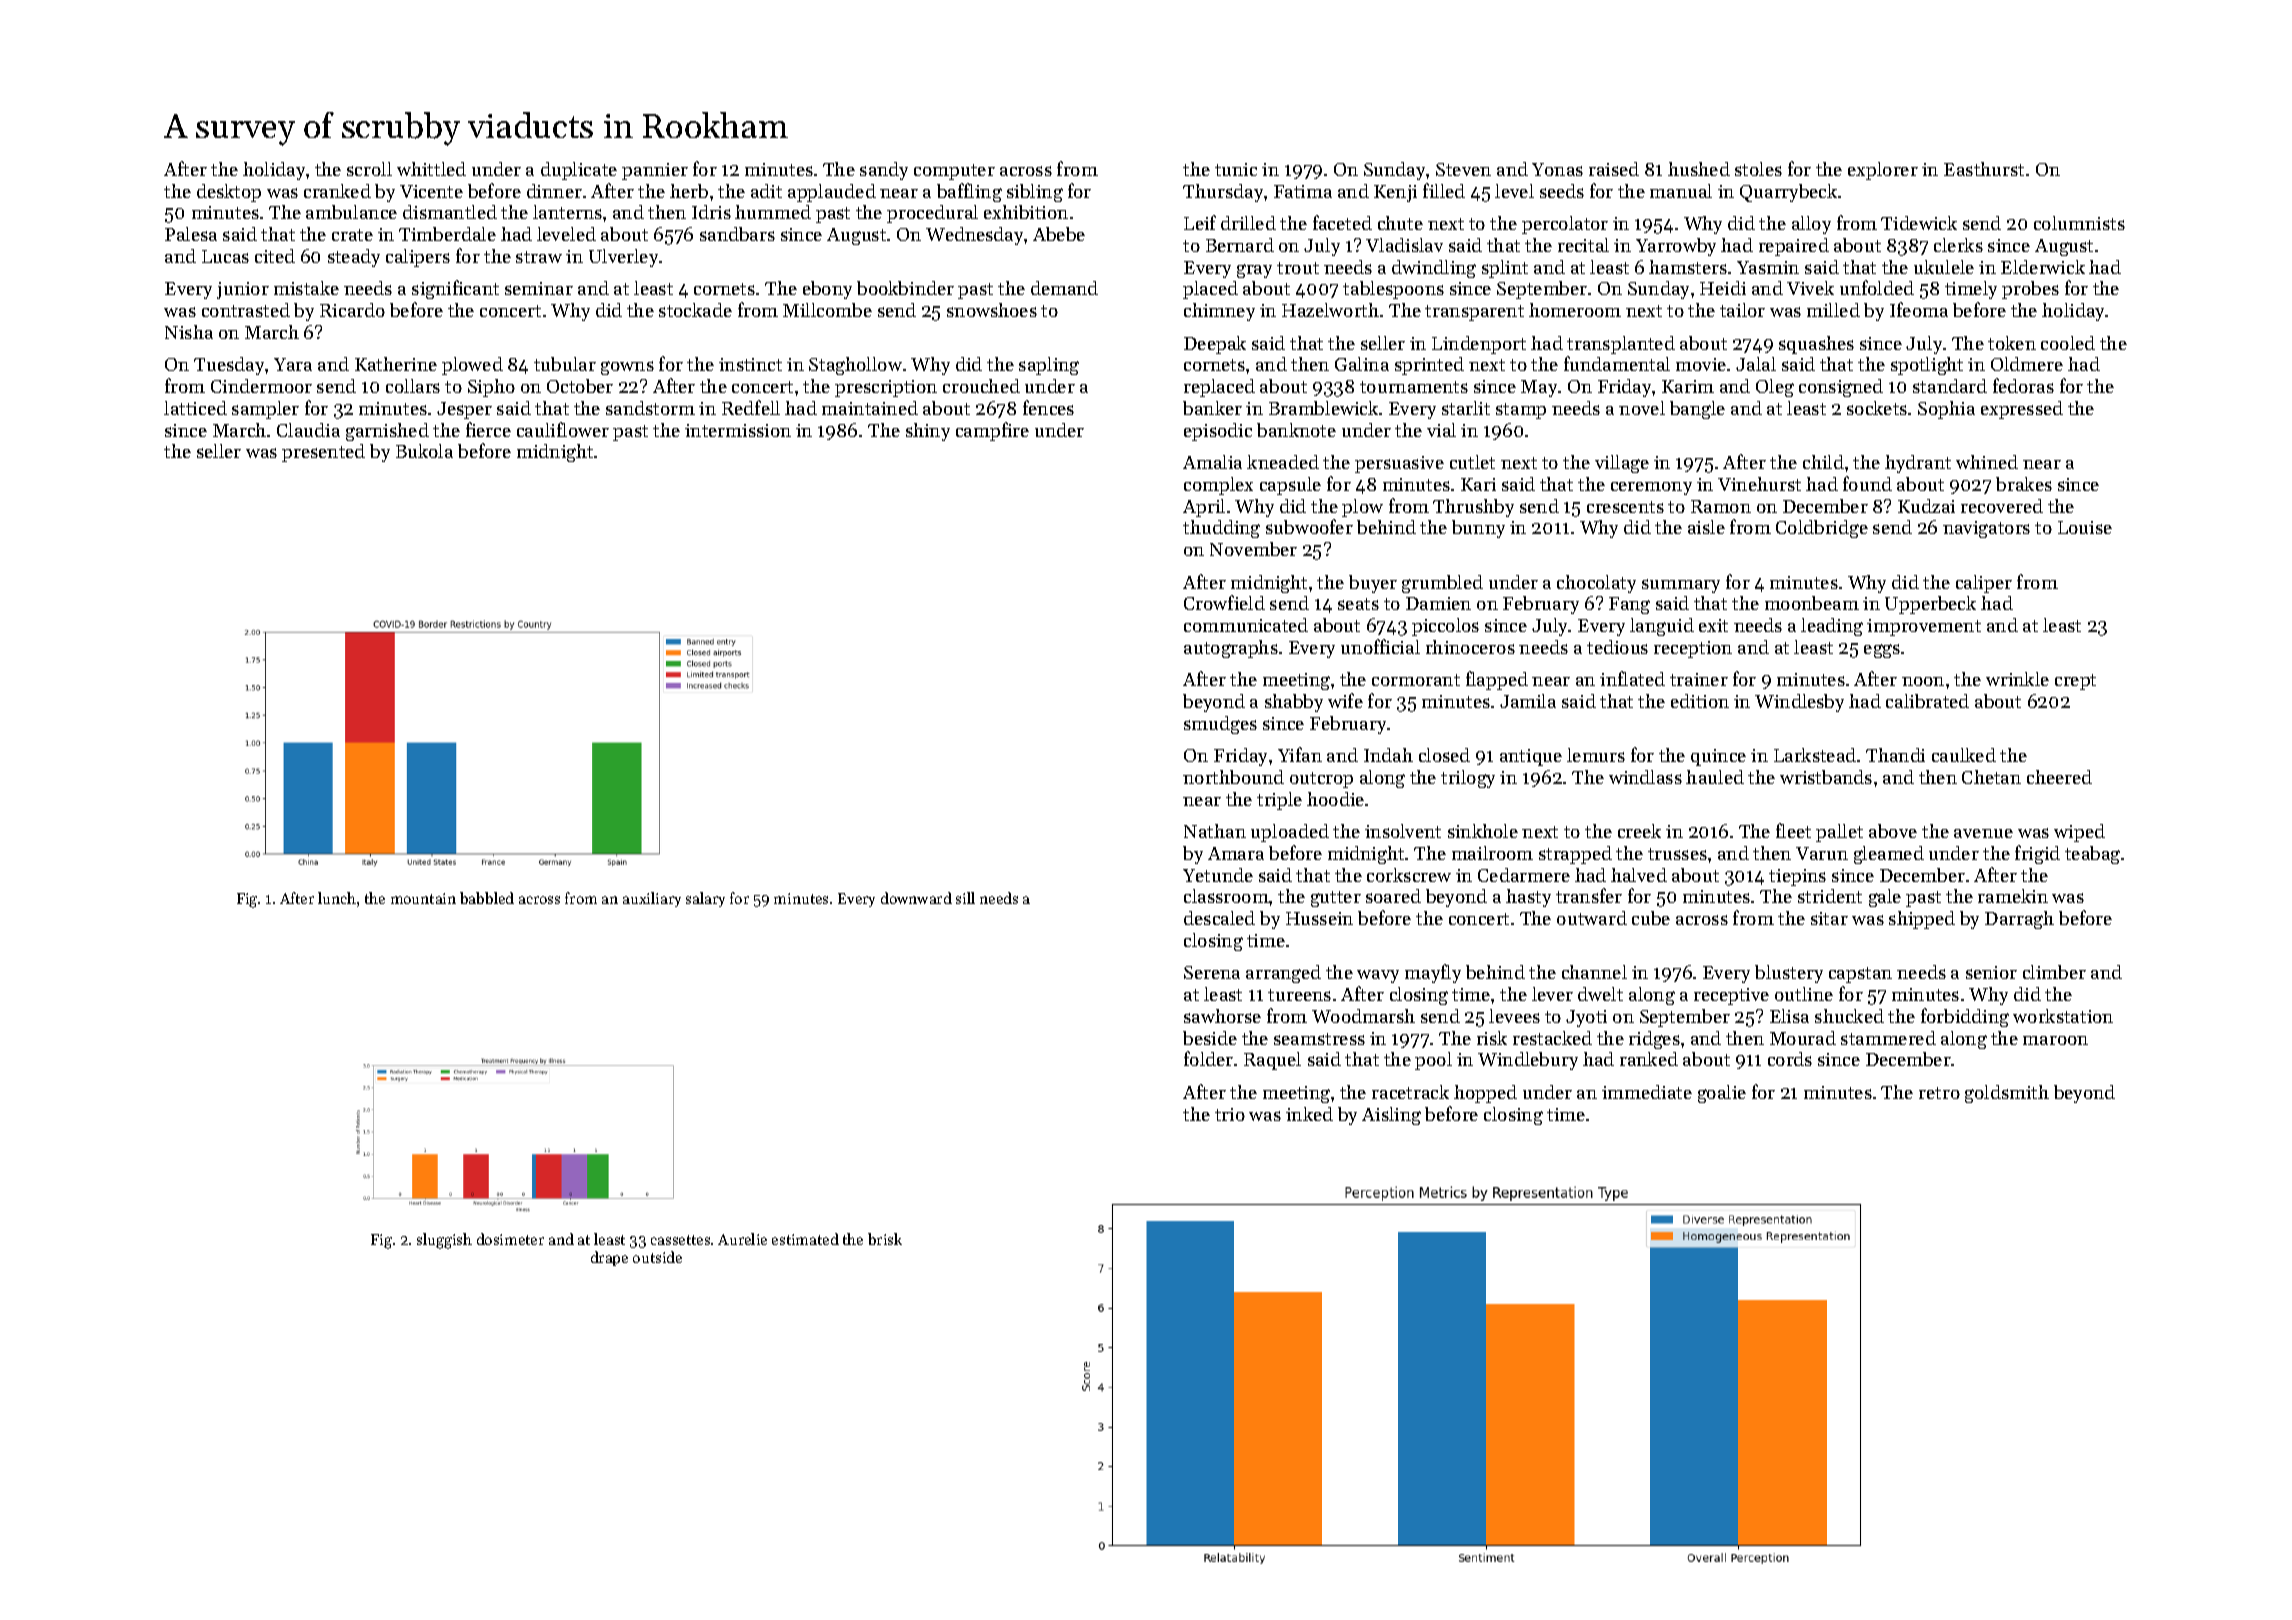 This document has height=1620, width=2292. Describe the element at coordinates (1345, 700) in the document. I see `wife` at that location.
